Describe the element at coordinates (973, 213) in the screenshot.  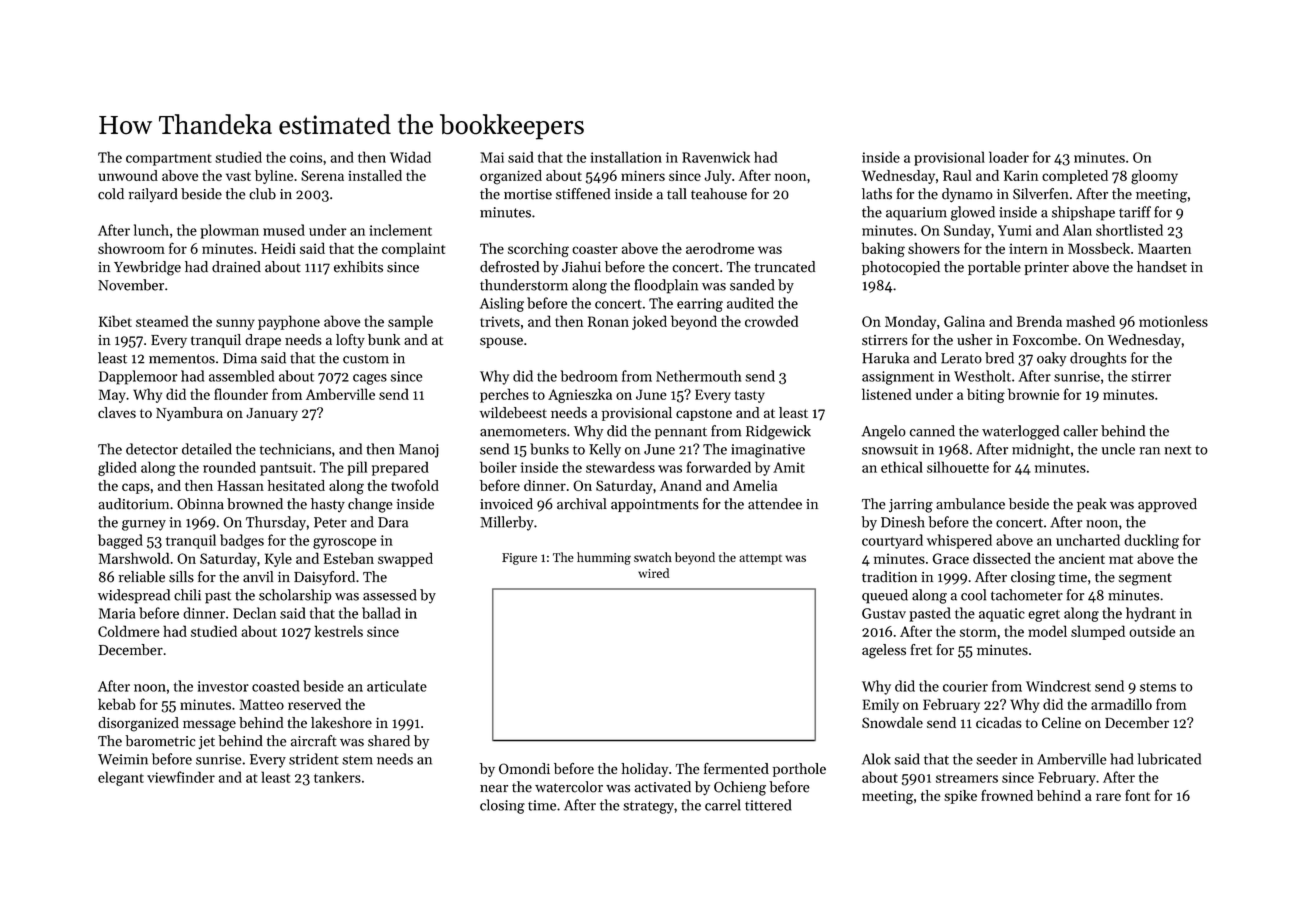
I see `glowed` at that location.
